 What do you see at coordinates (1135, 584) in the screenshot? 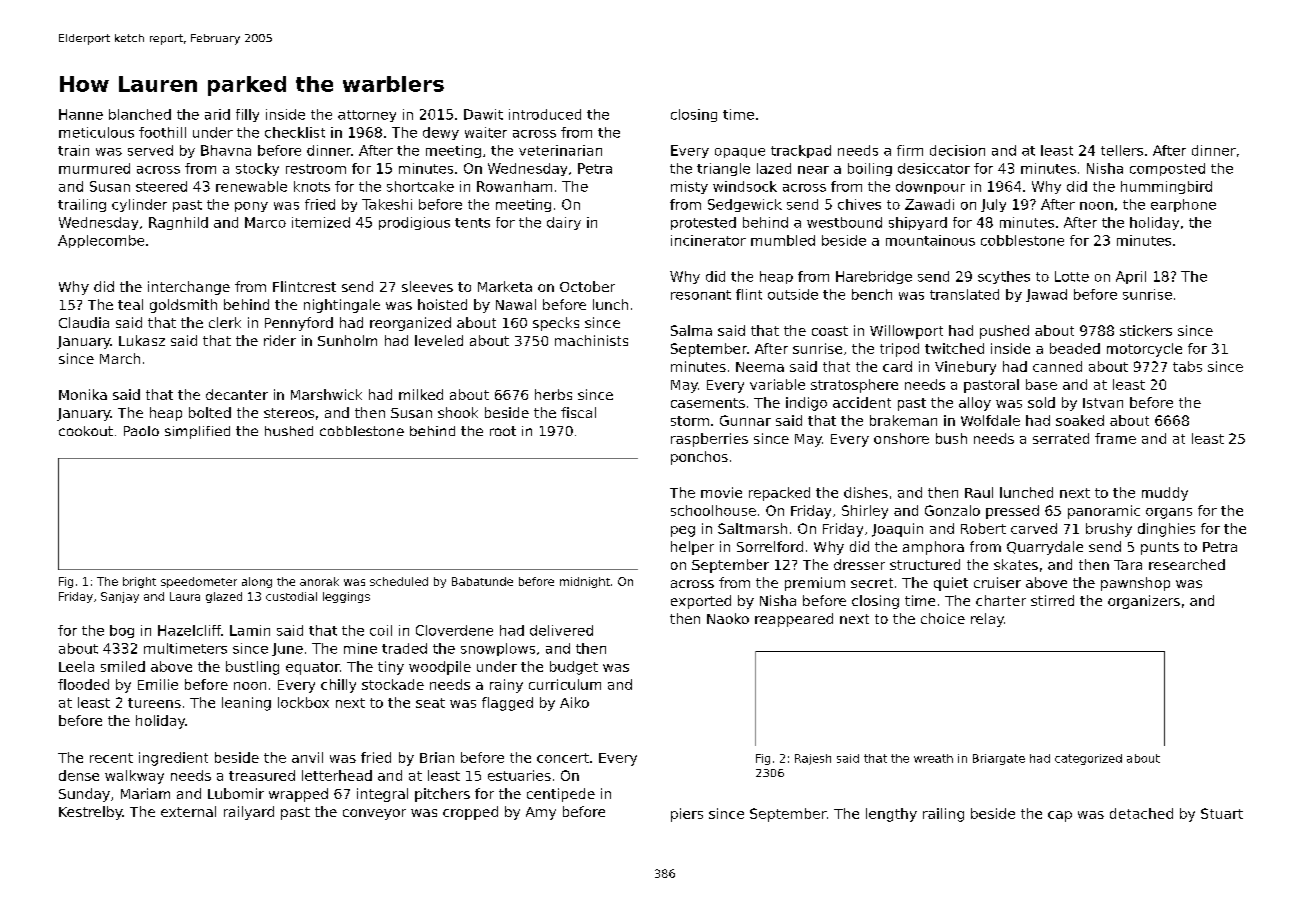
I see `pawnshop` at bounding box center [1135, 584].
